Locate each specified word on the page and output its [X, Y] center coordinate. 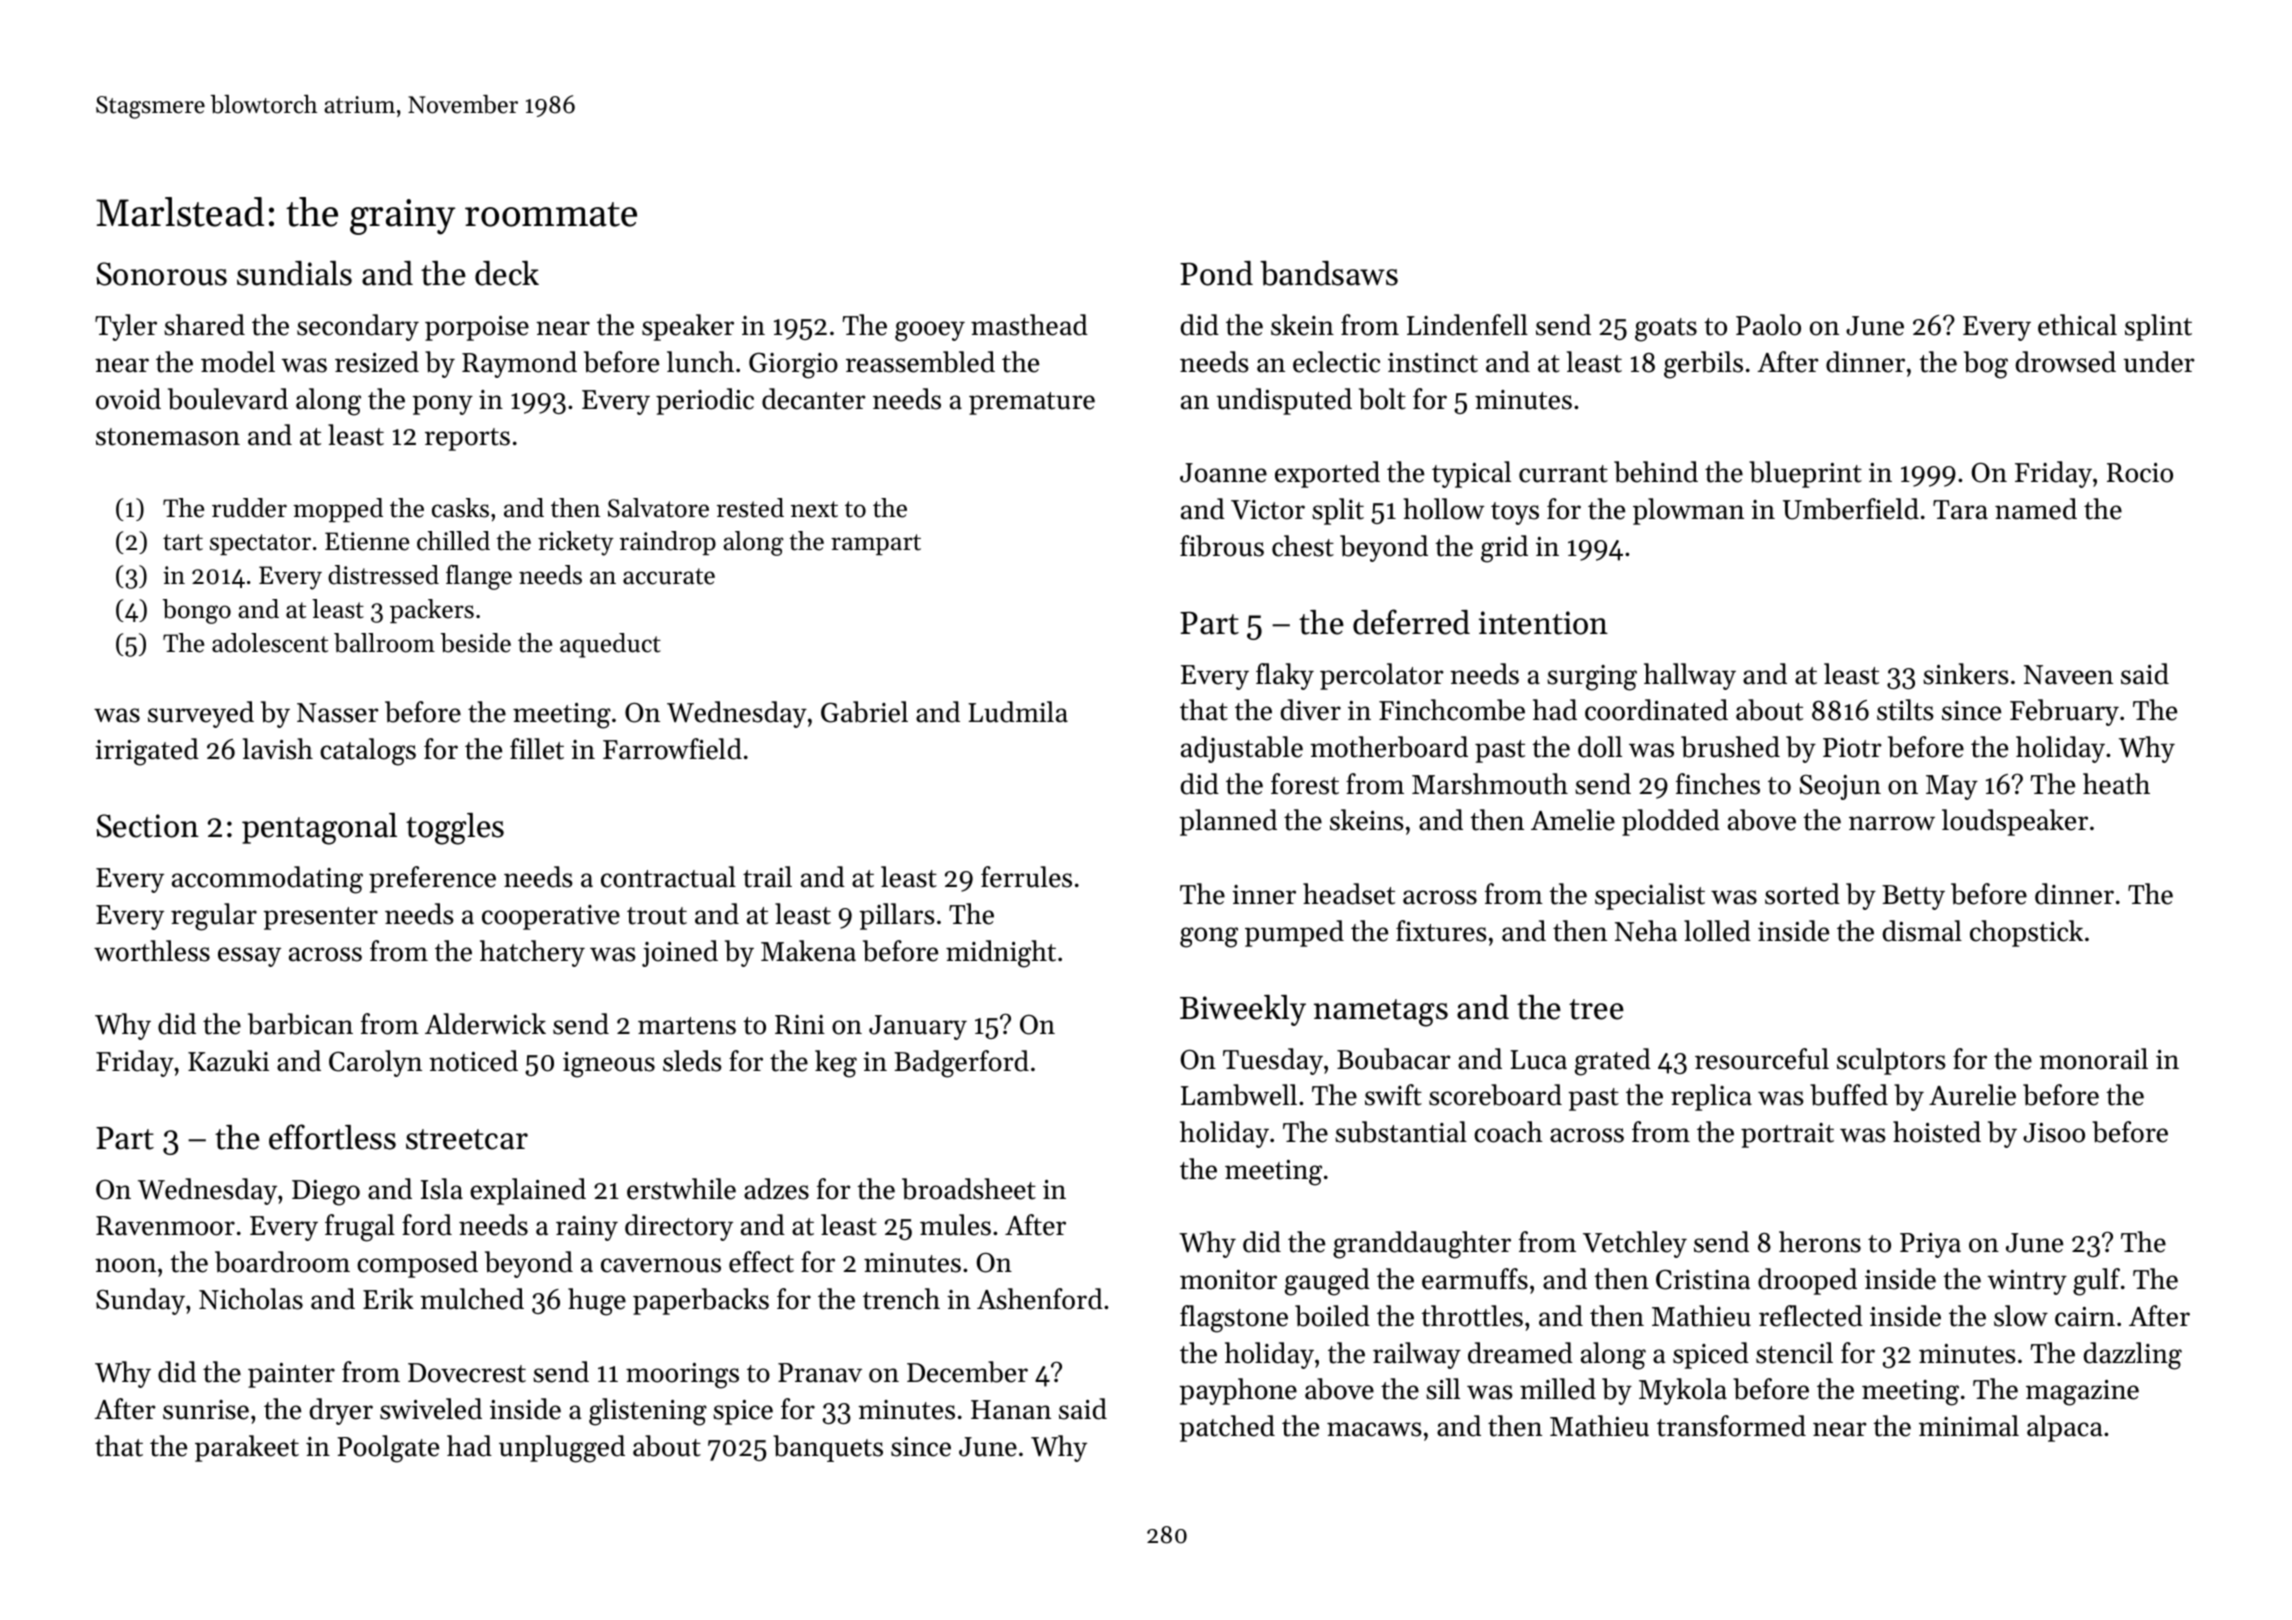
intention [1543, 623]
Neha [1646, 931]
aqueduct [610, 645]
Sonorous [162, 274]
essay [249, 957]
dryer [341, 1411]
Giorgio [793, 366]
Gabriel [864, 712]
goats [1666, 330]
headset [1349, 894]
